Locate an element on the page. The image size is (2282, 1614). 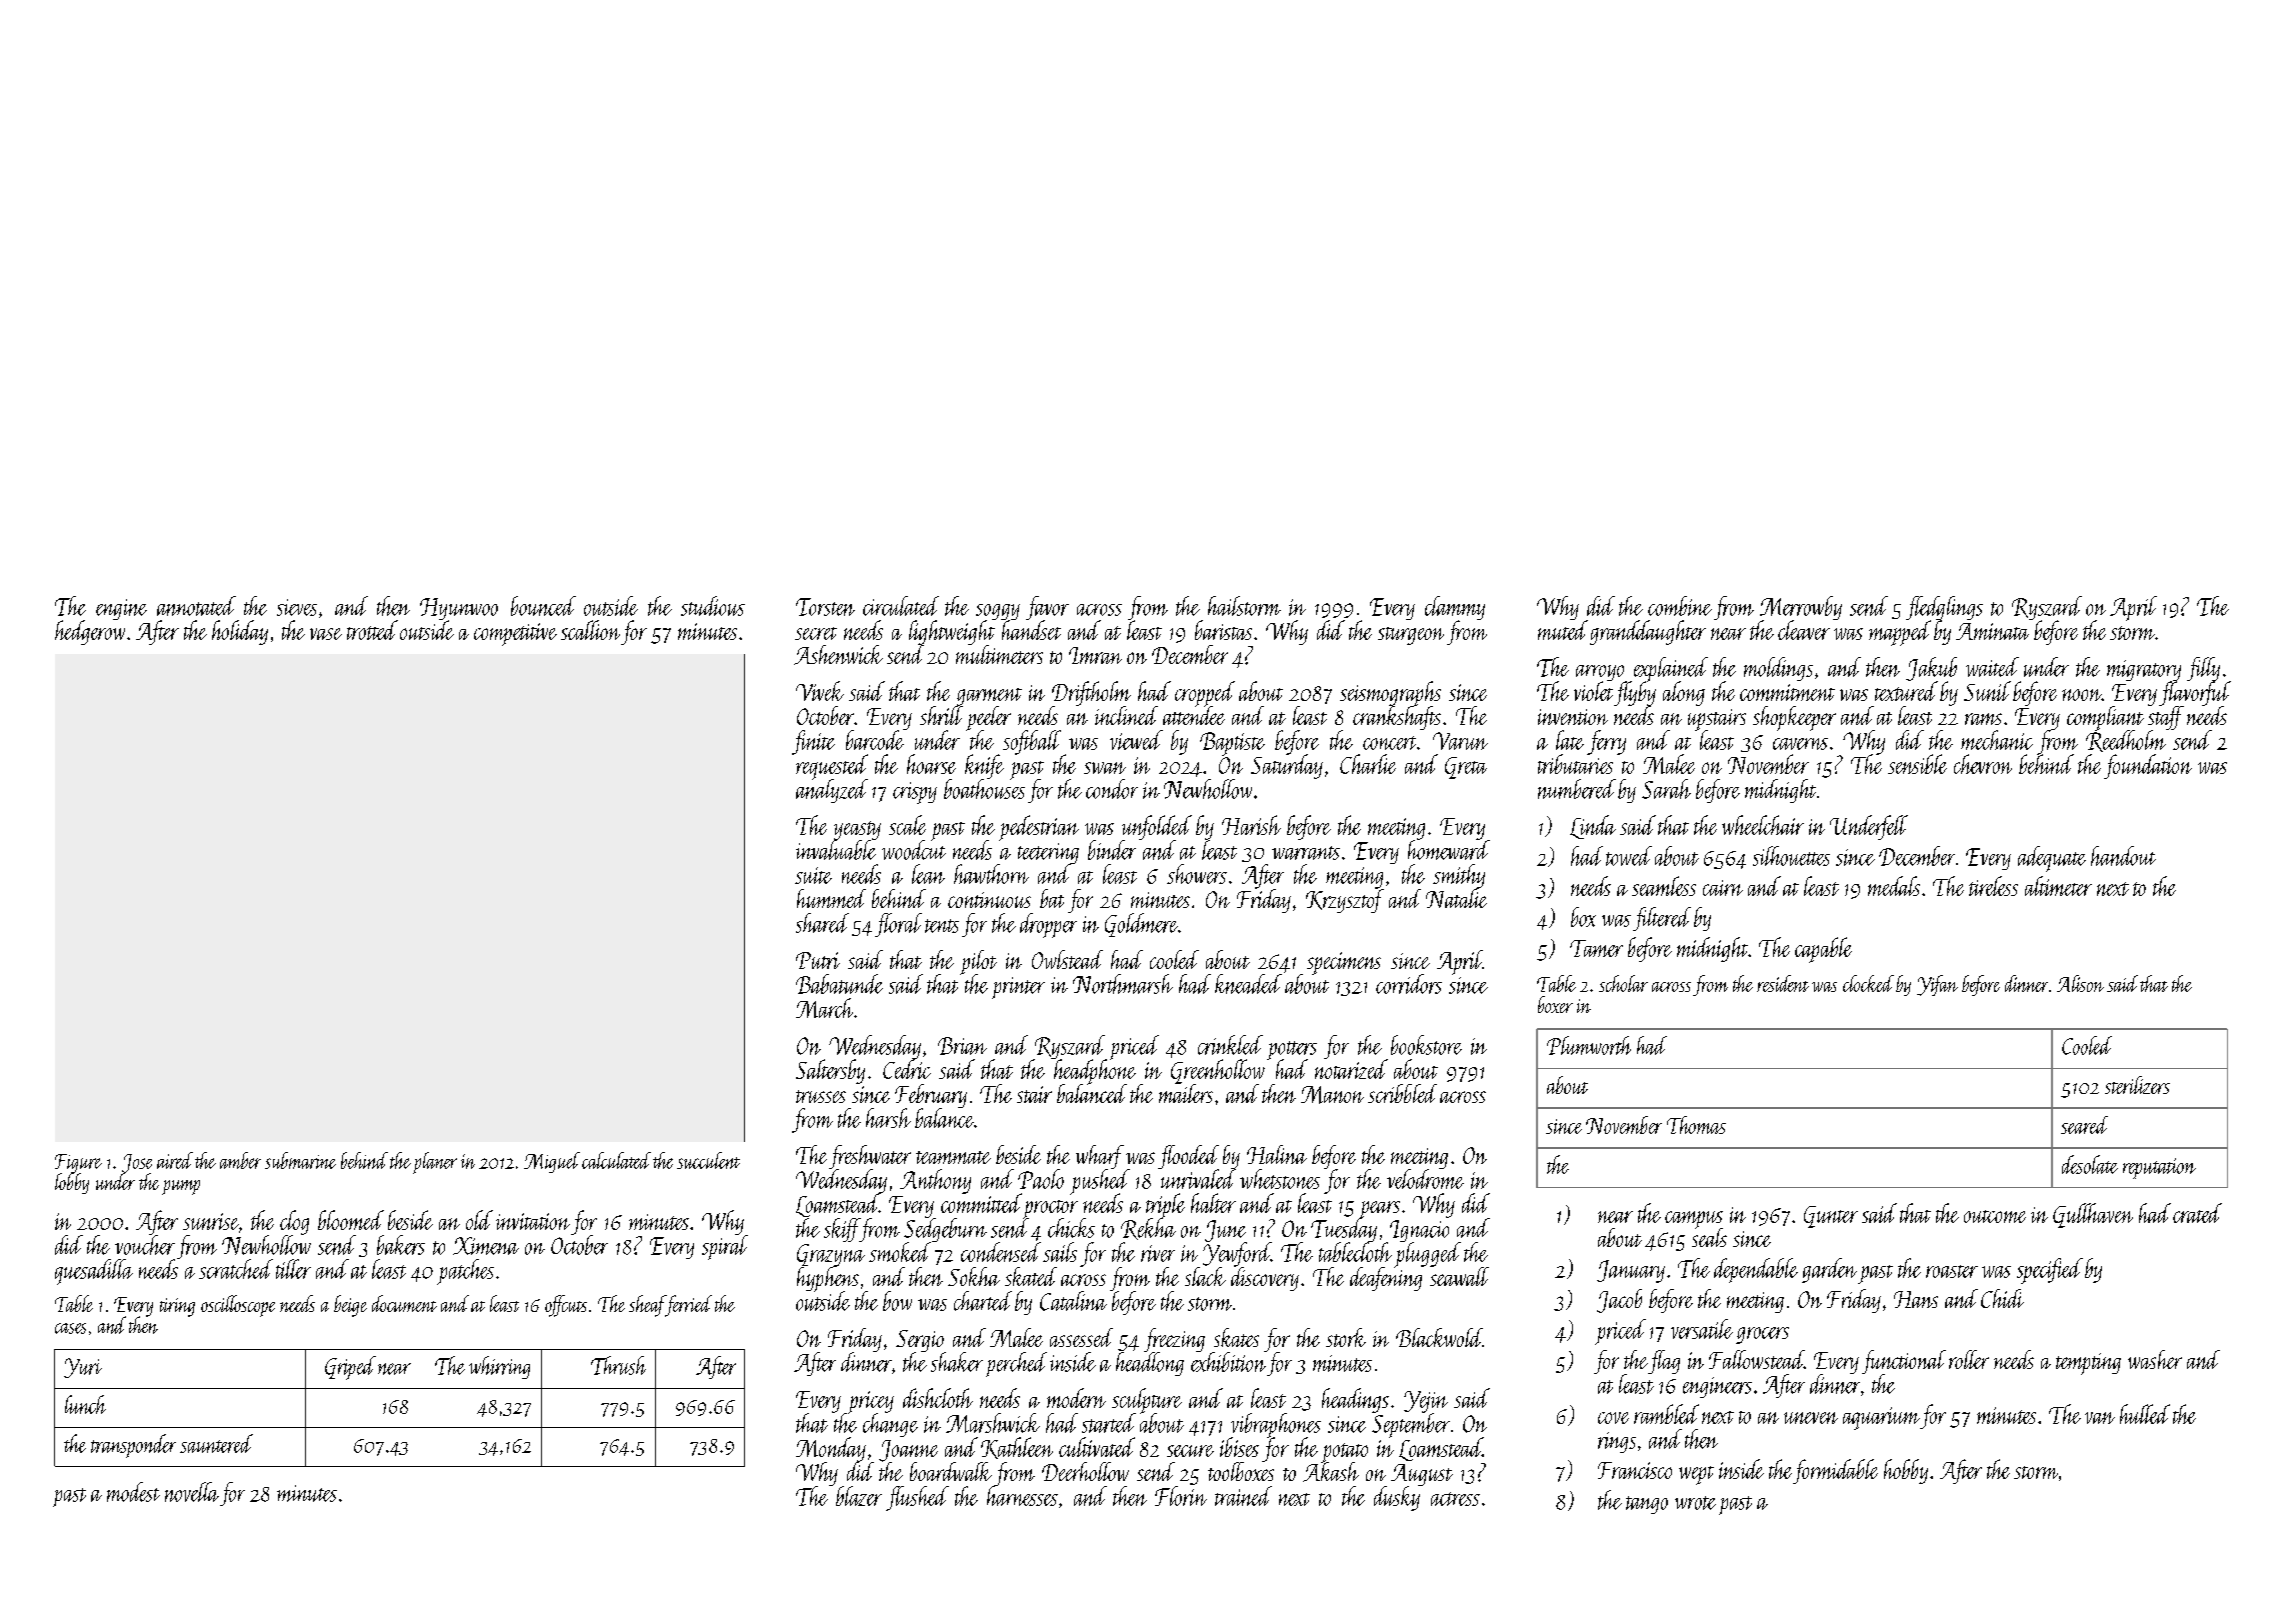
quesadilla is located at coordinates (94, 1272).
